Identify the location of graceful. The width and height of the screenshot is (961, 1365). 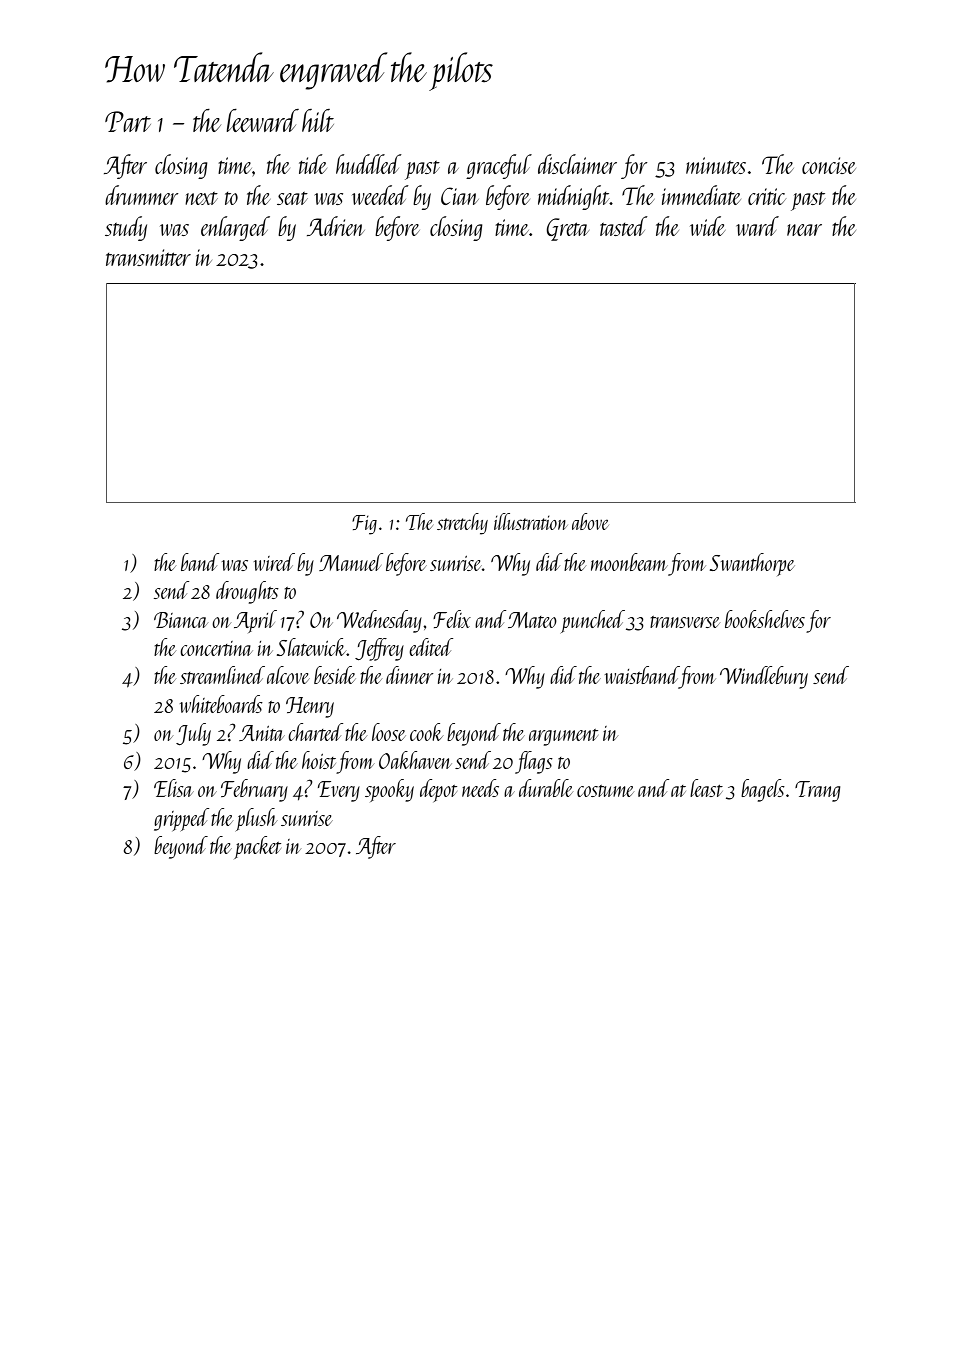
(499, 166).
